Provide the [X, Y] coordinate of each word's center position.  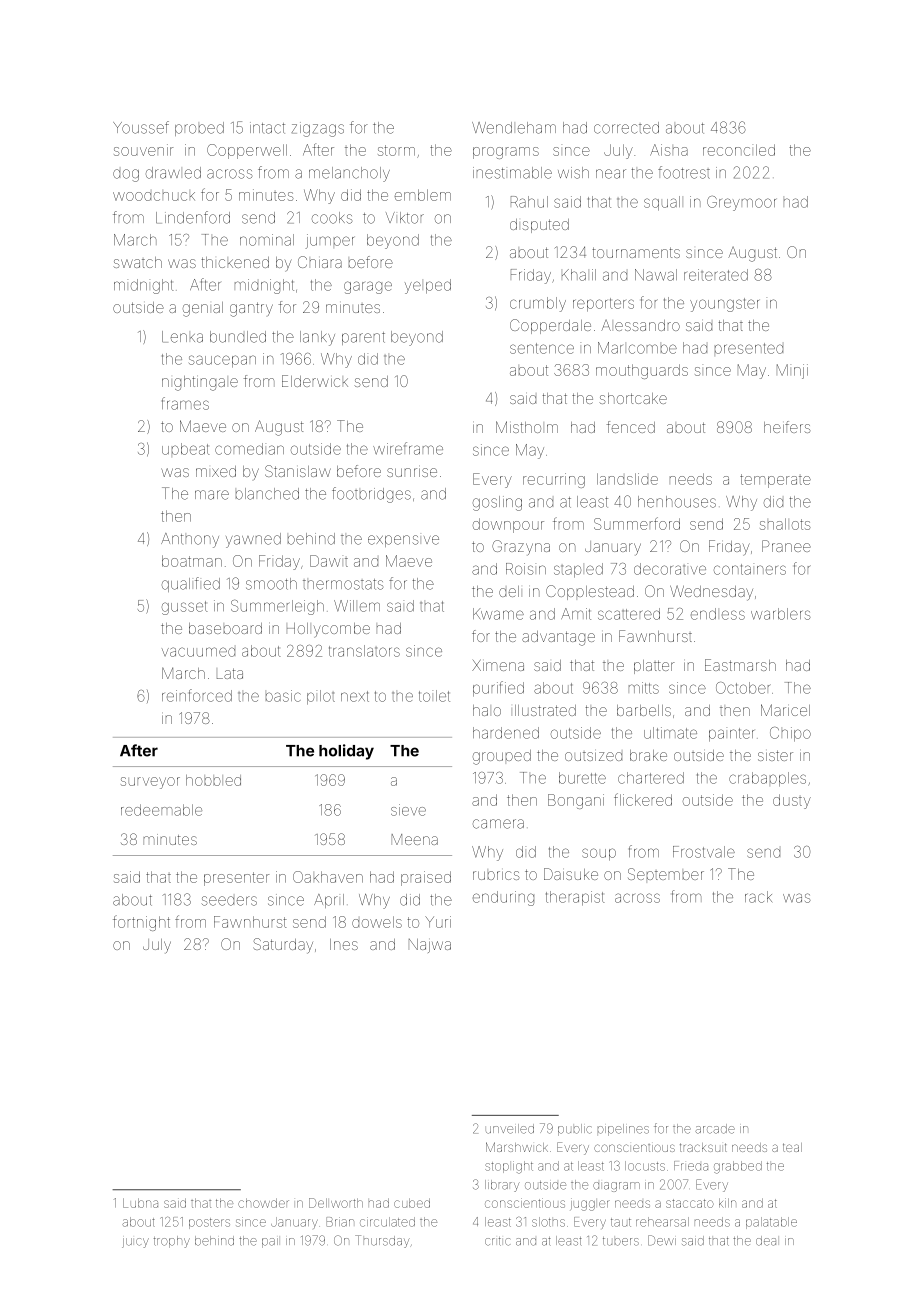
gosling [497, 503]
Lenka [182, 337]
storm [396, 150]
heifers [787, 427]
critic [497, 1241]
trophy [172, 1242]
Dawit [329, 561]
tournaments [636, 252]
